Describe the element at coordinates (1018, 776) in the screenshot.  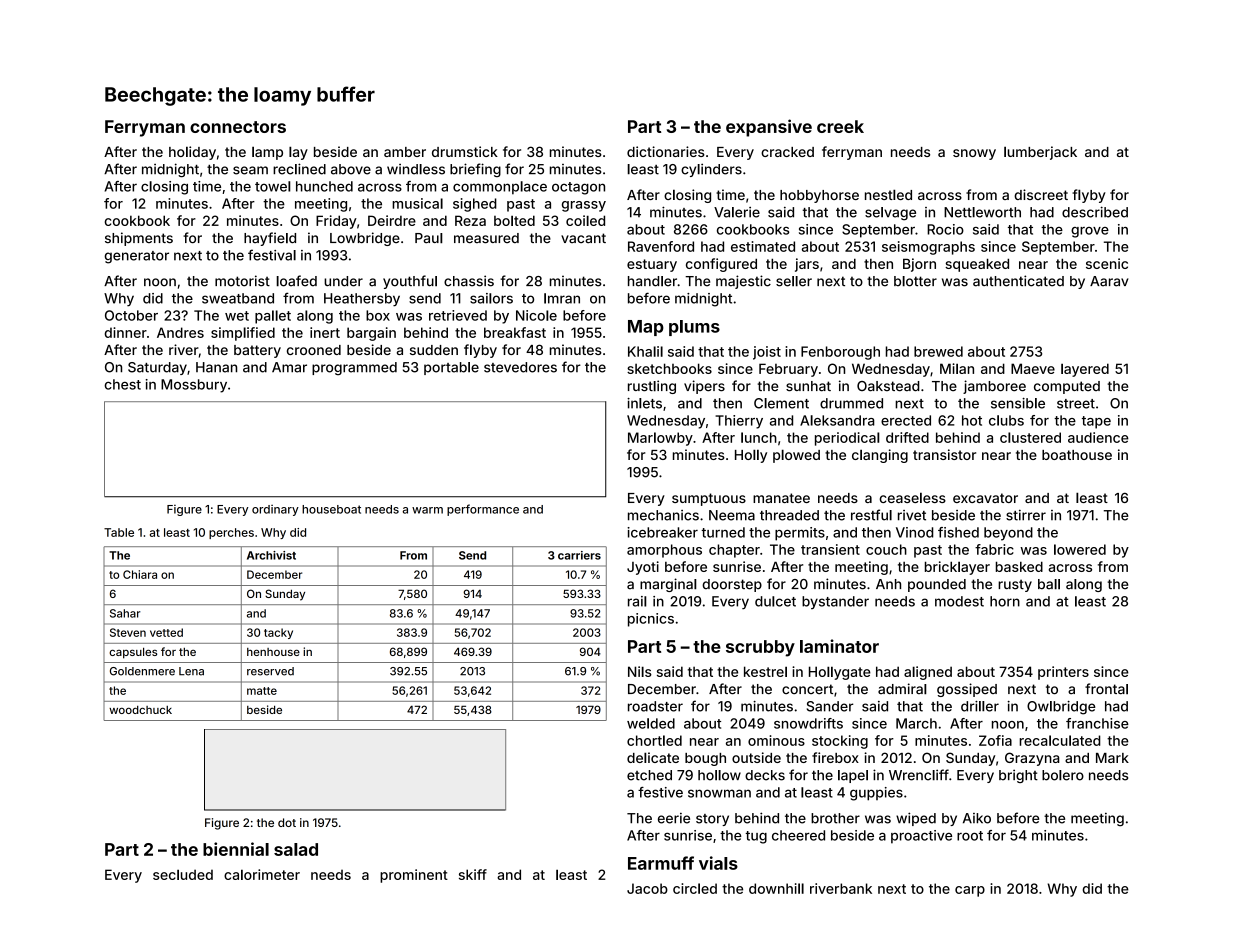
I see `bright` at that location.
